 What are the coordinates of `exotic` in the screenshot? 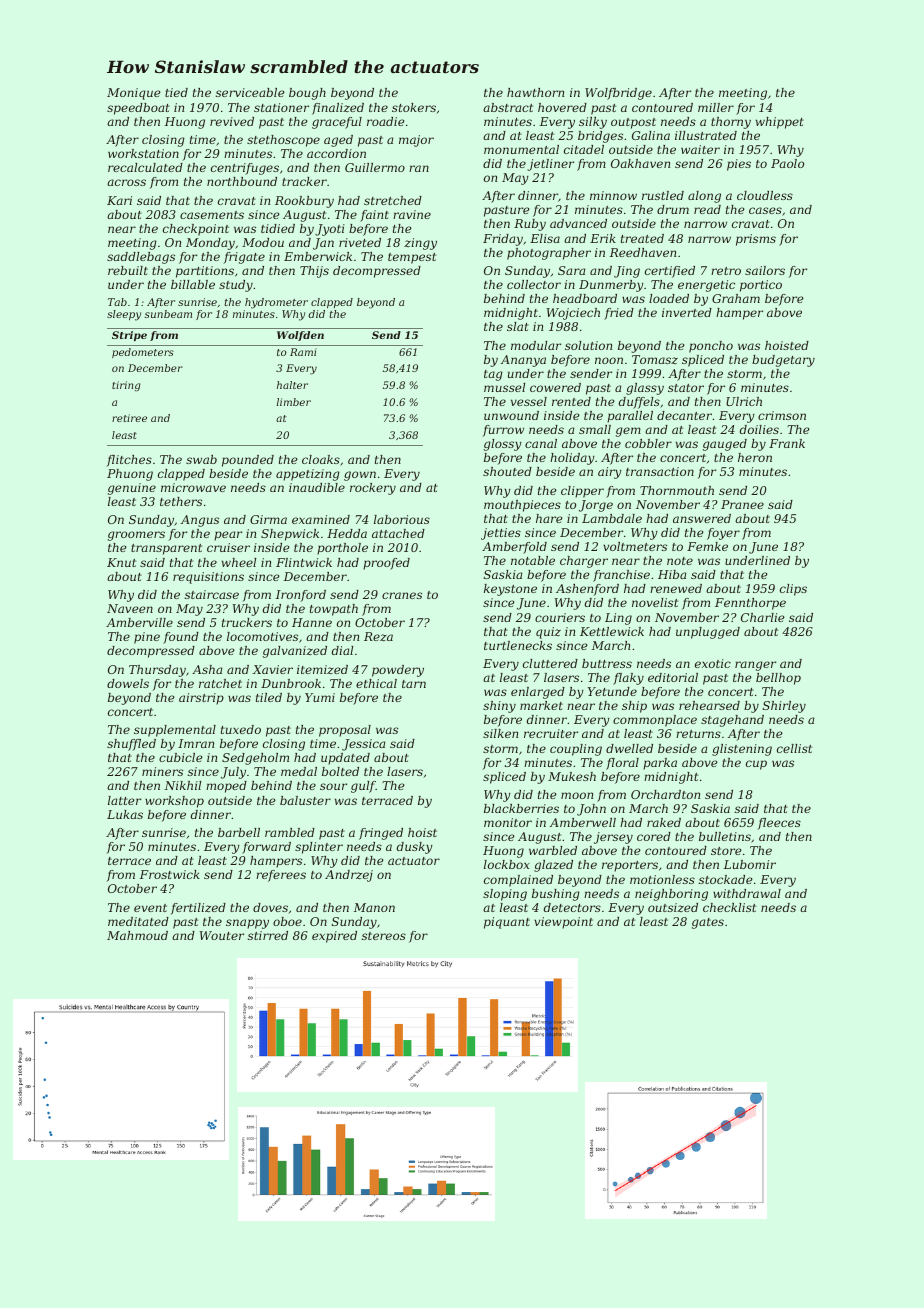 It's located at (713, 663).
